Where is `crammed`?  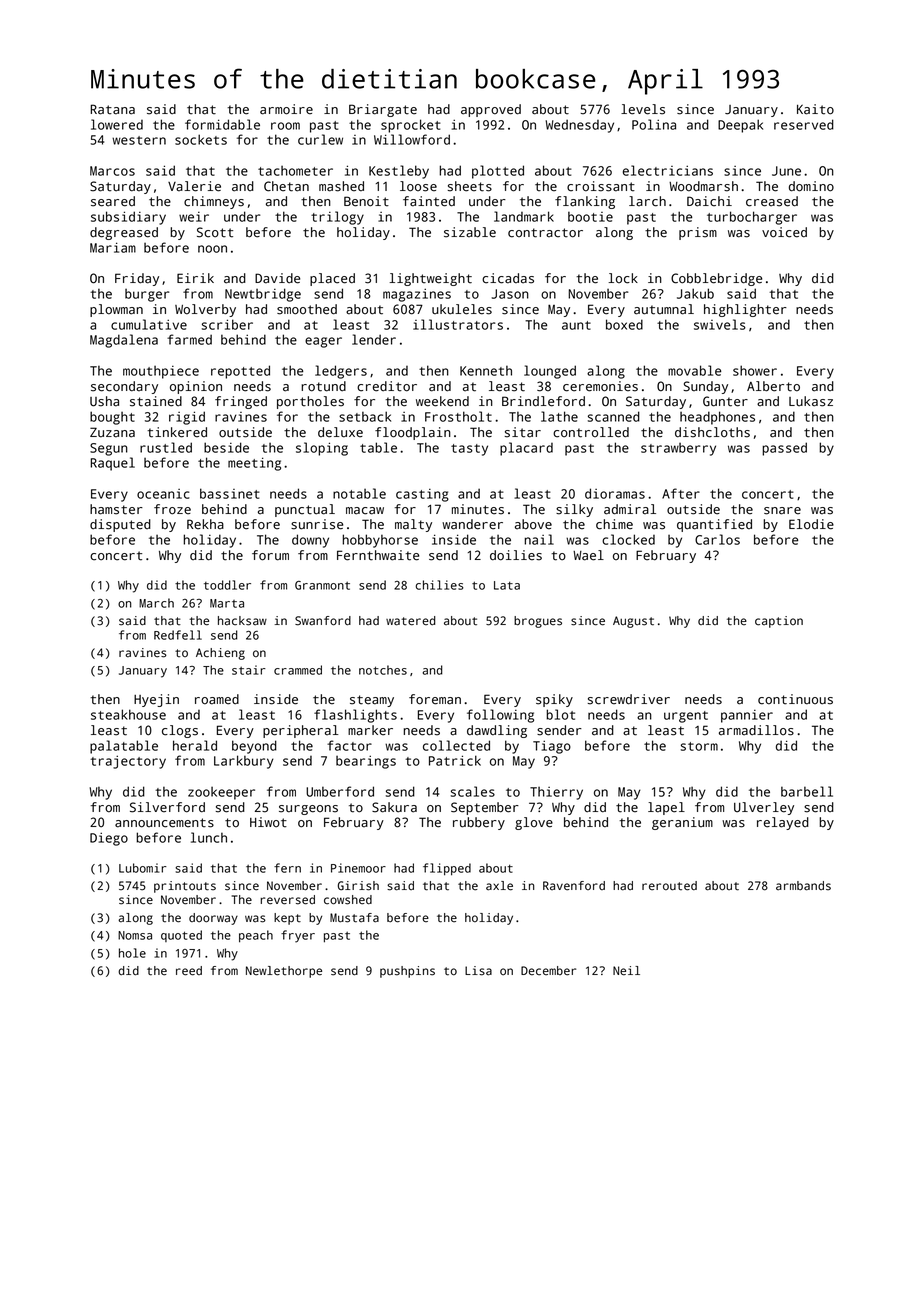
crammed is located at coordinates (298, 670).
